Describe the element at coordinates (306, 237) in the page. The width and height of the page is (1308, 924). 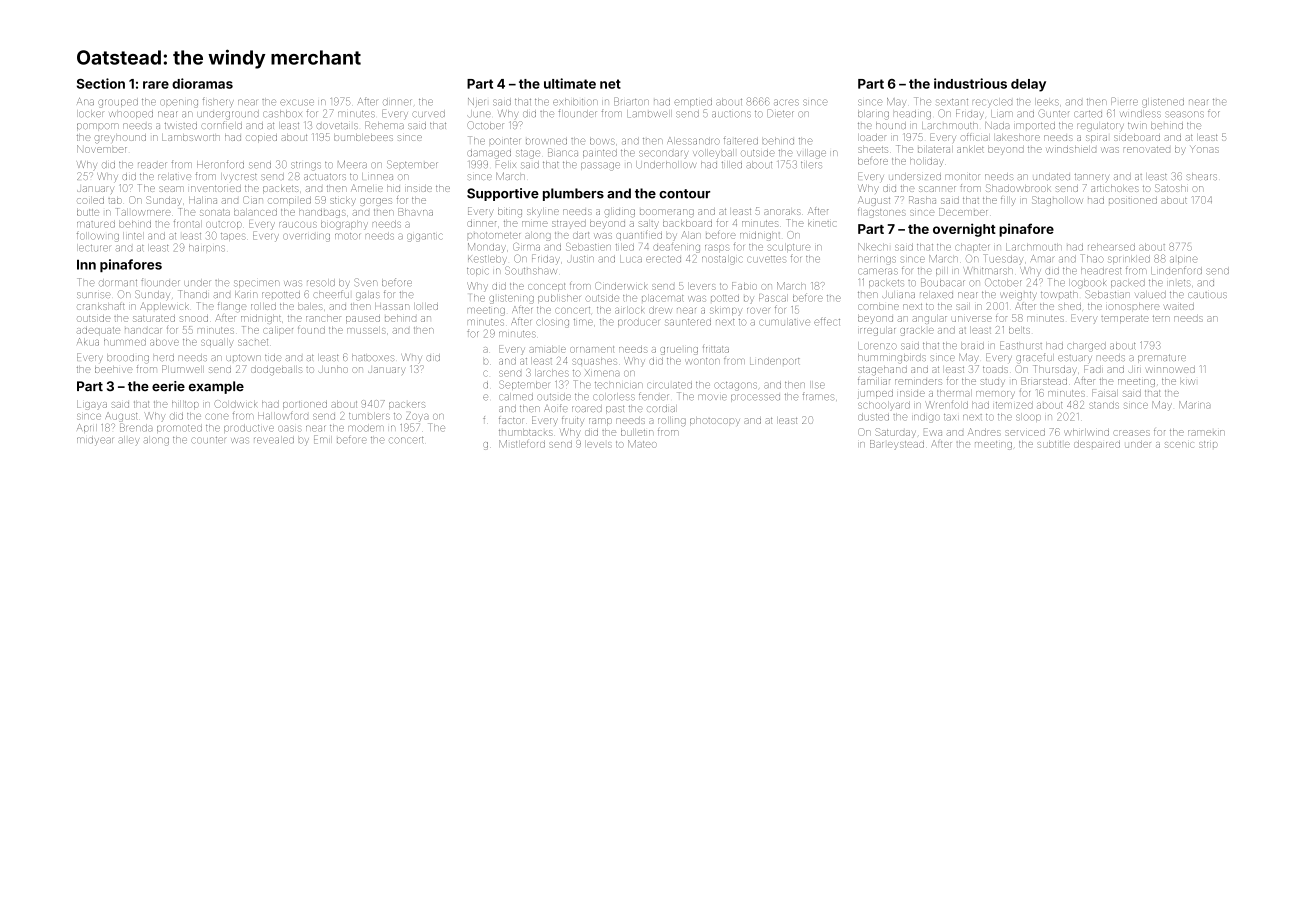
I see `overriding` at that location.
